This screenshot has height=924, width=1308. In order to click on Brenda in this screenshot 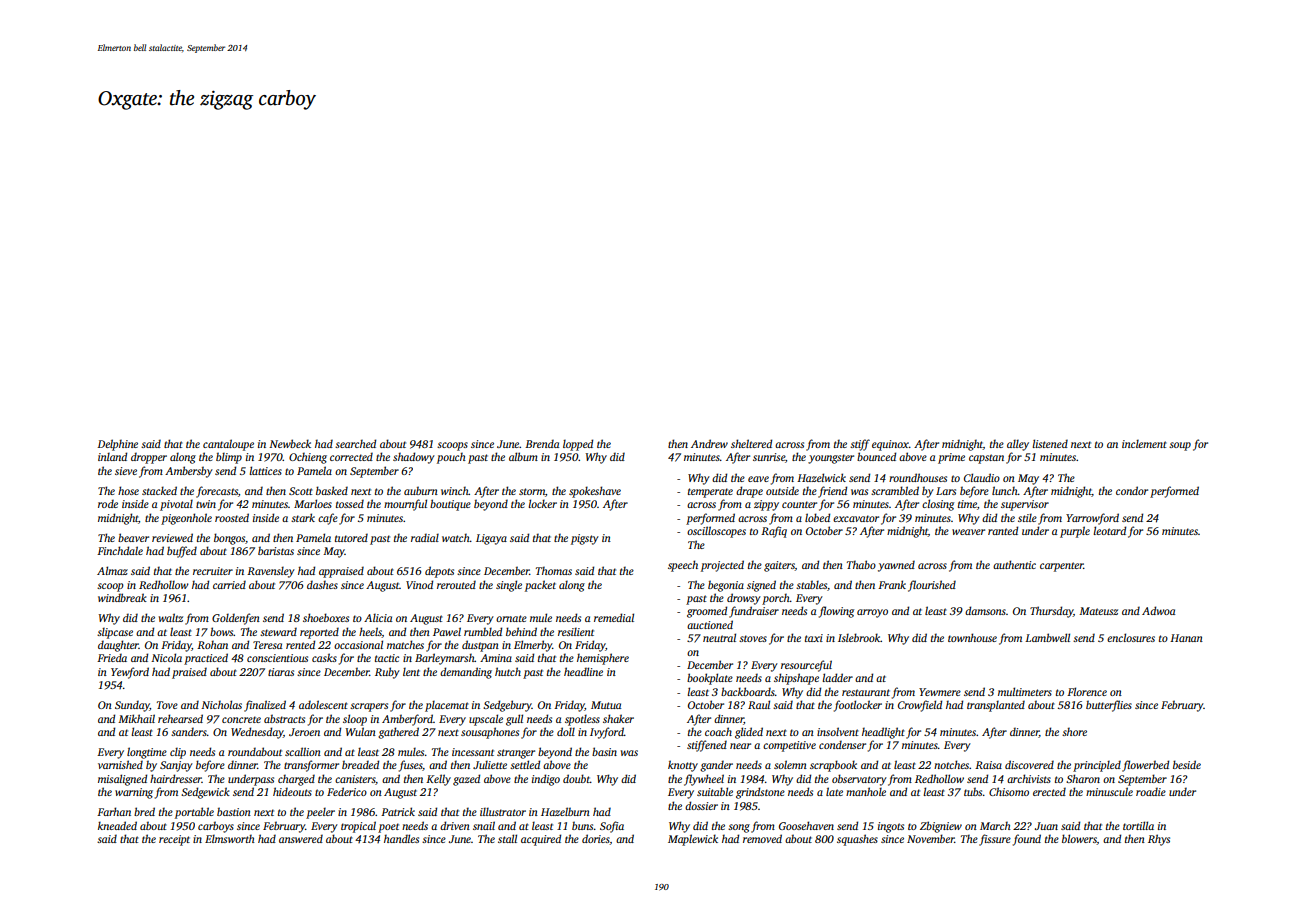, I will do `click(542, 443)`.
